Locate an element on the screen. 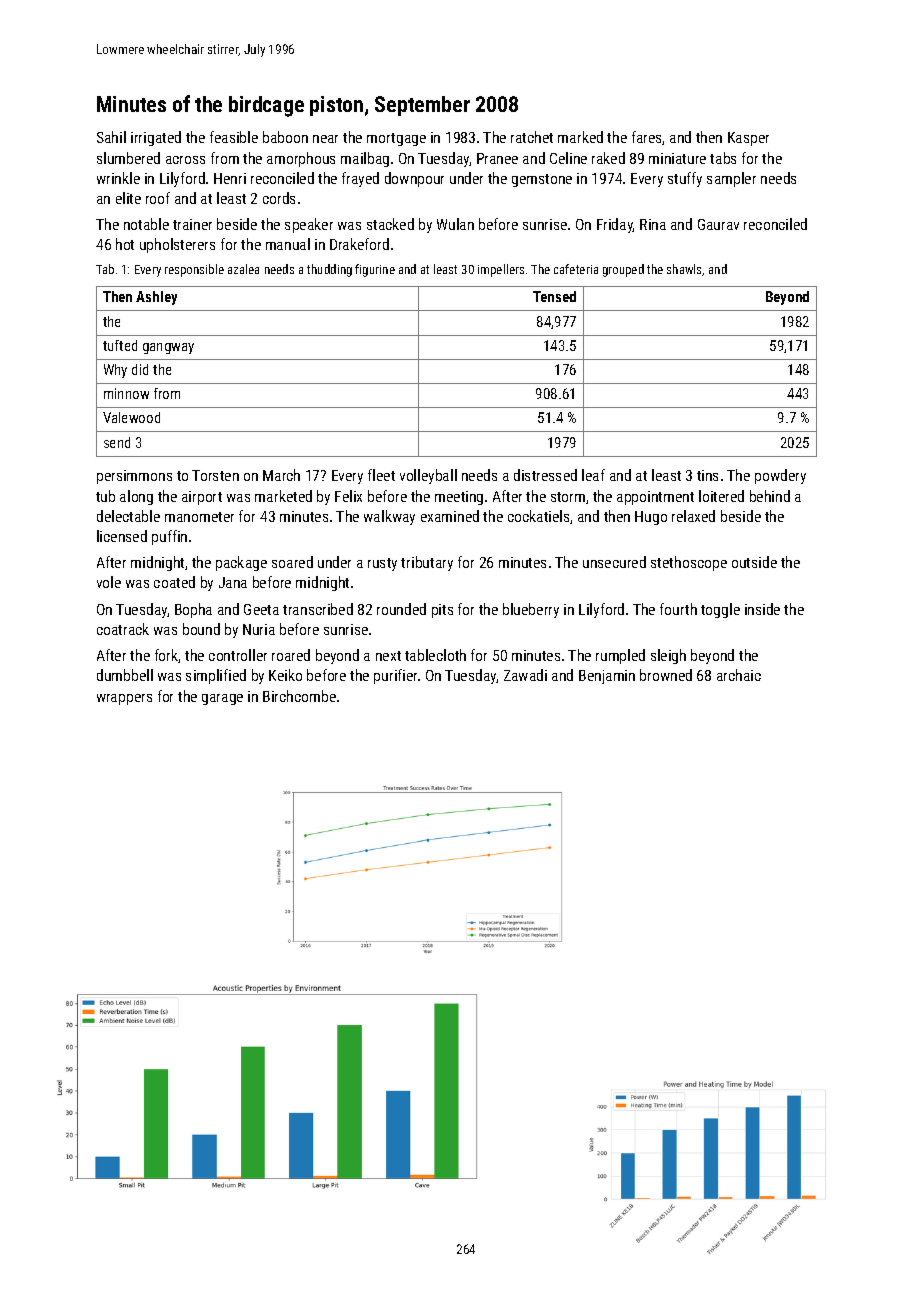 This screenshot has width=913, height=1295. sleigh is located at coordinates (668, 656).
